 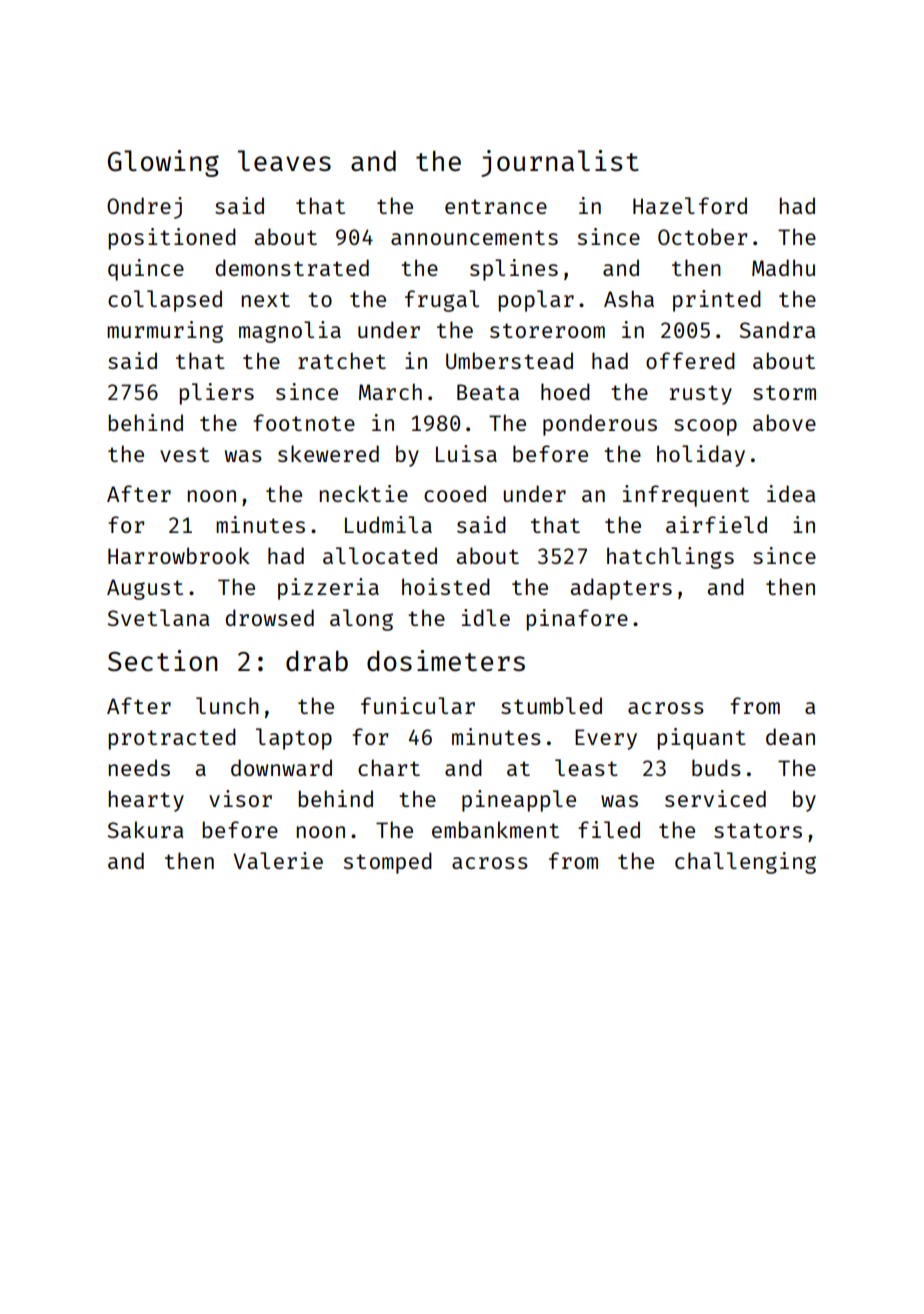 What do you see at coordinates (184, 454) in the screenshot?
I see `vest` at bounding box center [184, 454].
